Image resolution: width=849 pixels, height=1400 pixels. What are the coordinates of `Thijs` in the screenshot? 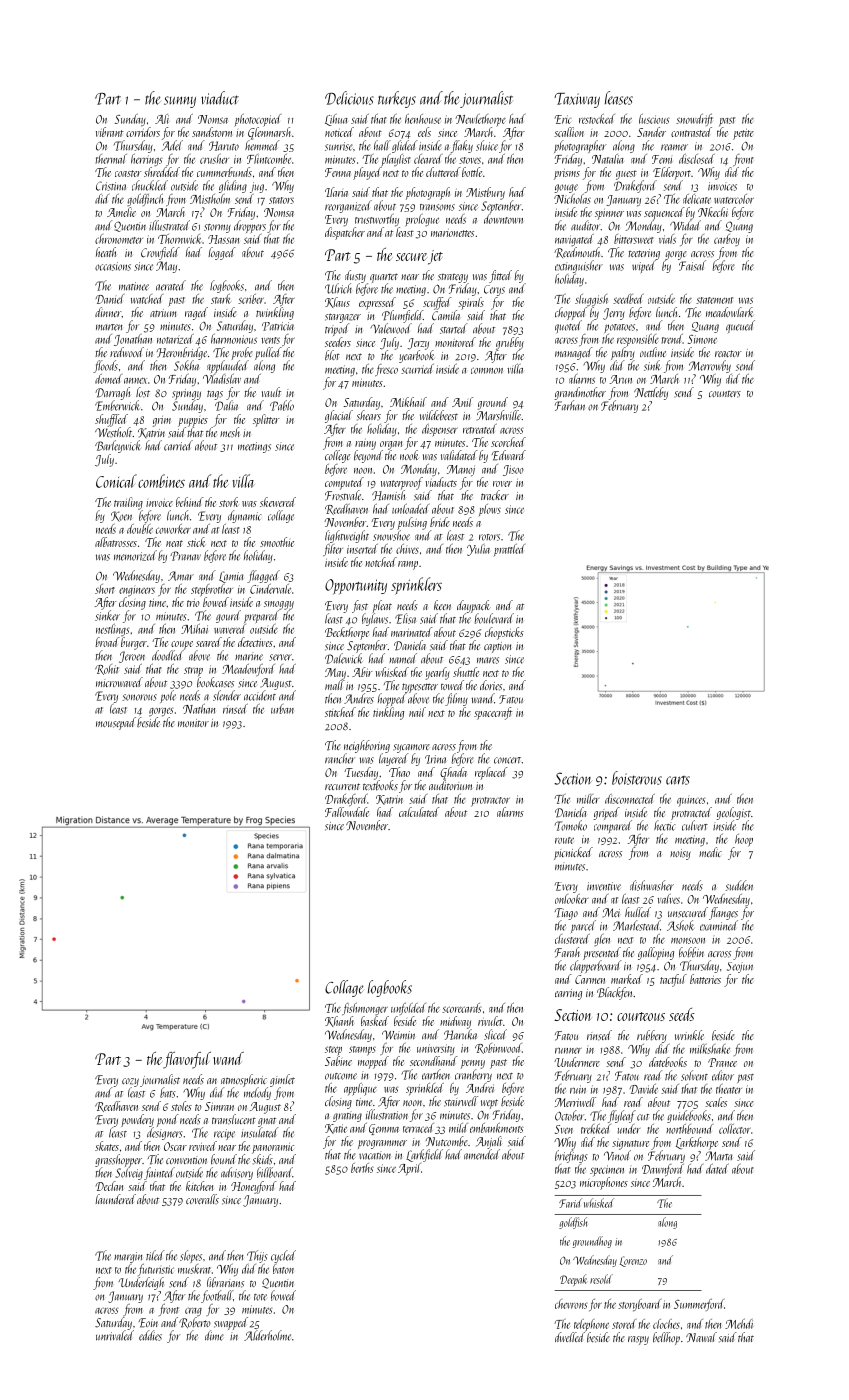 It's located at (257, 1256).
